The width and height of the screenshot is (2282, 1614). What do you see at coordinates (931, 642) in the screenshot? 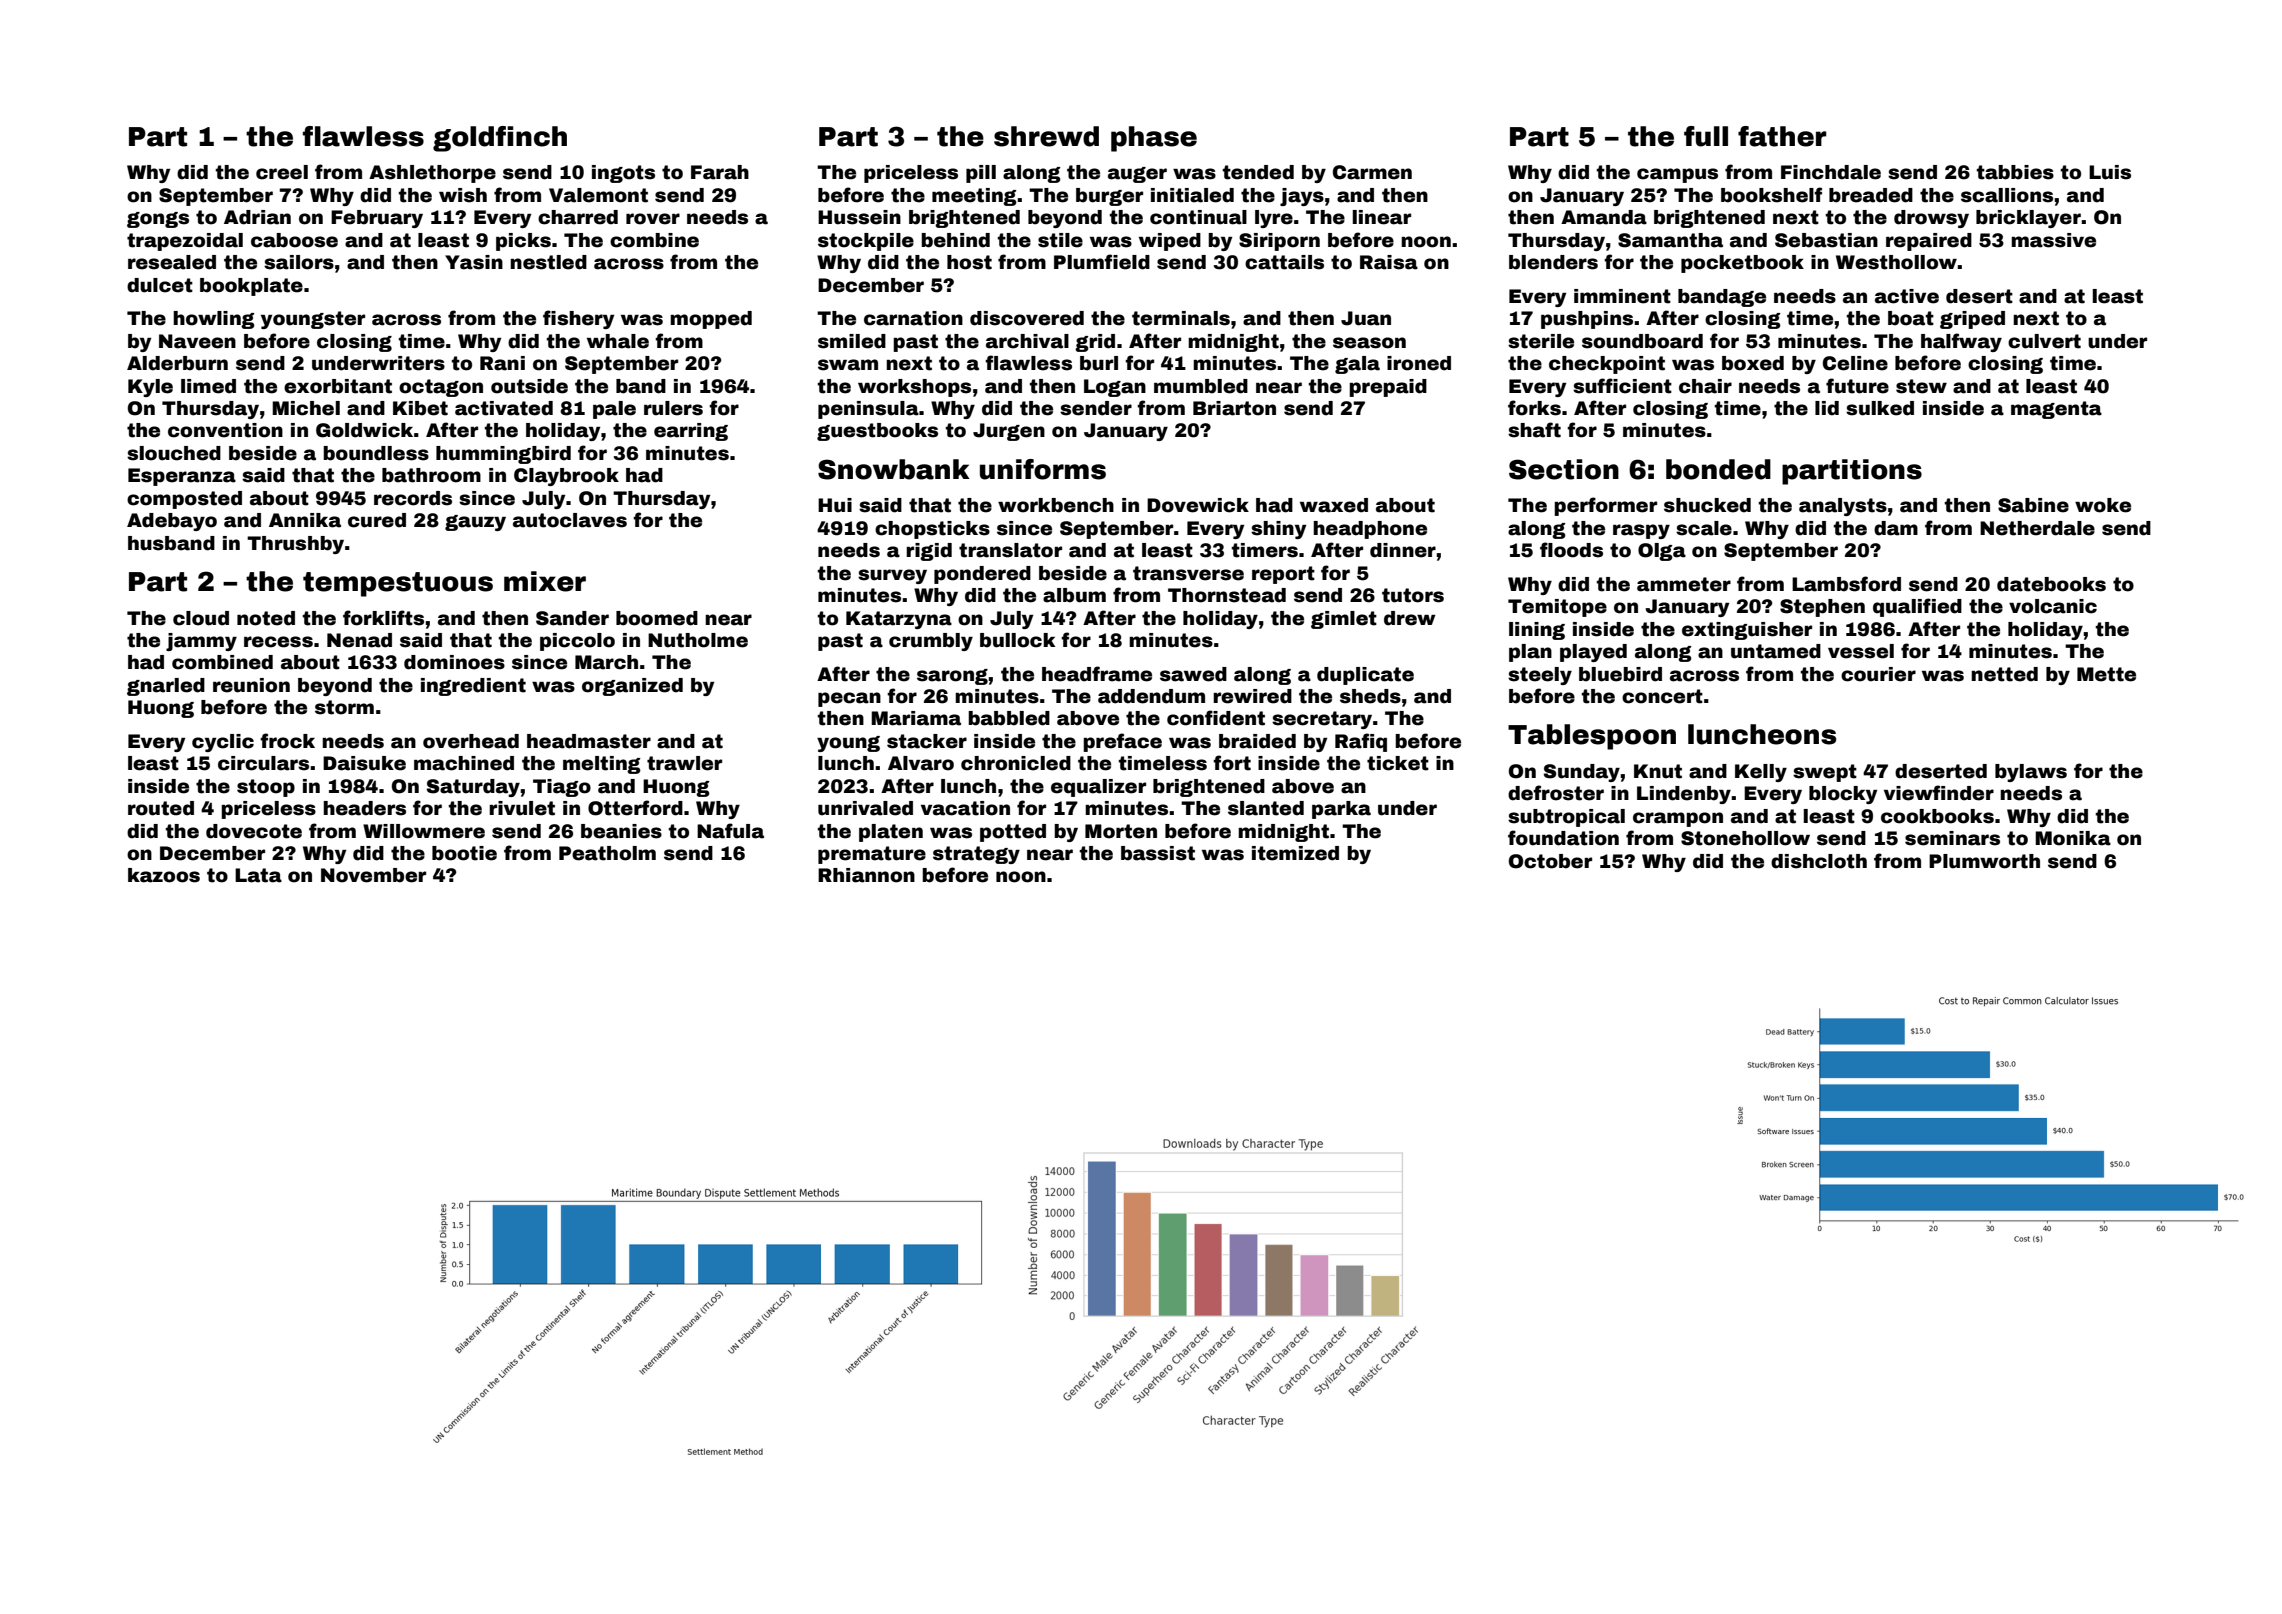
I see `crumbly` at bounding box center [931, 642].
